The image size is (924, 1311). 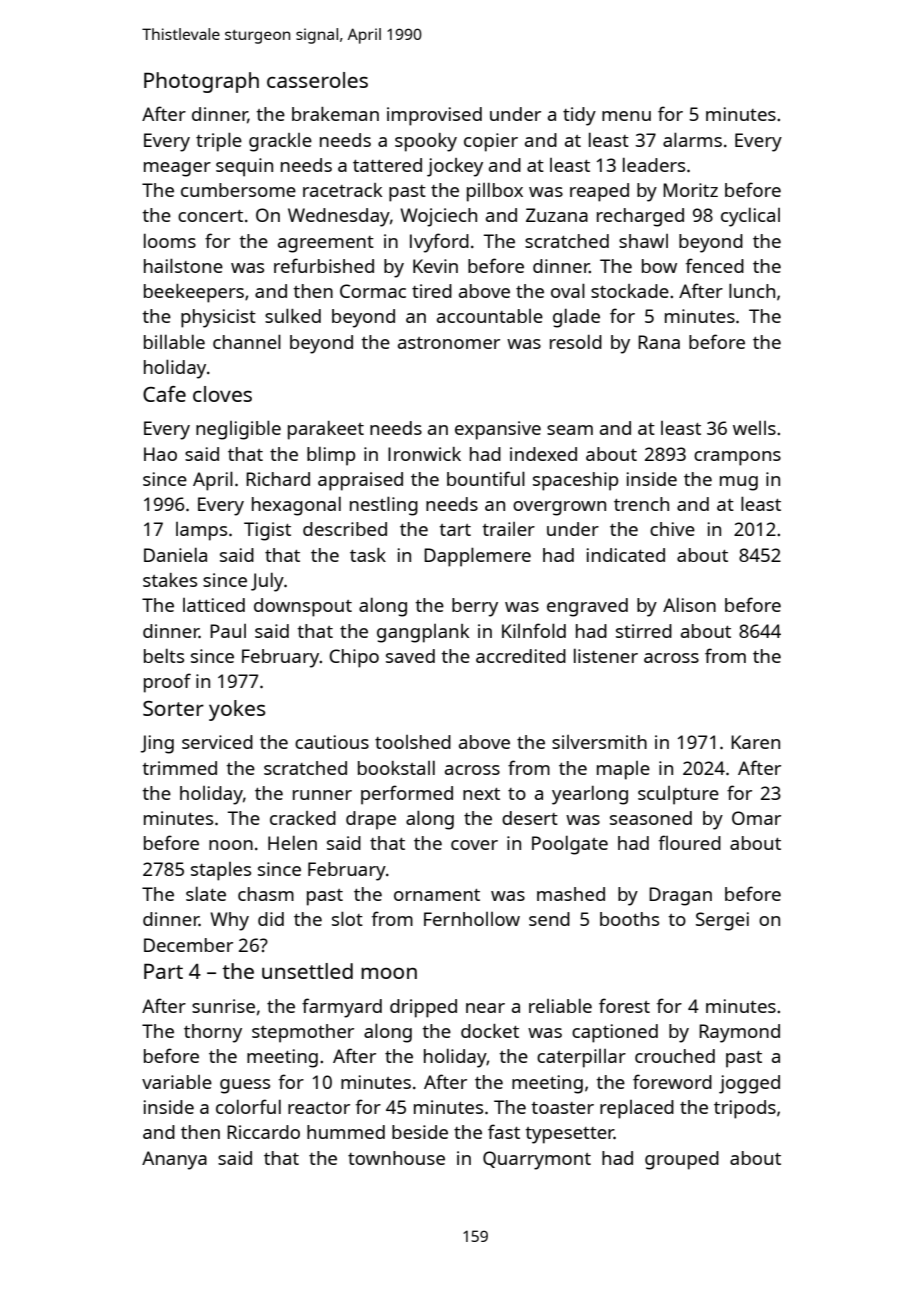 What do you see at coordinates (570, 430) in the page?
I see `seam` at bounding box center [570, 430].
